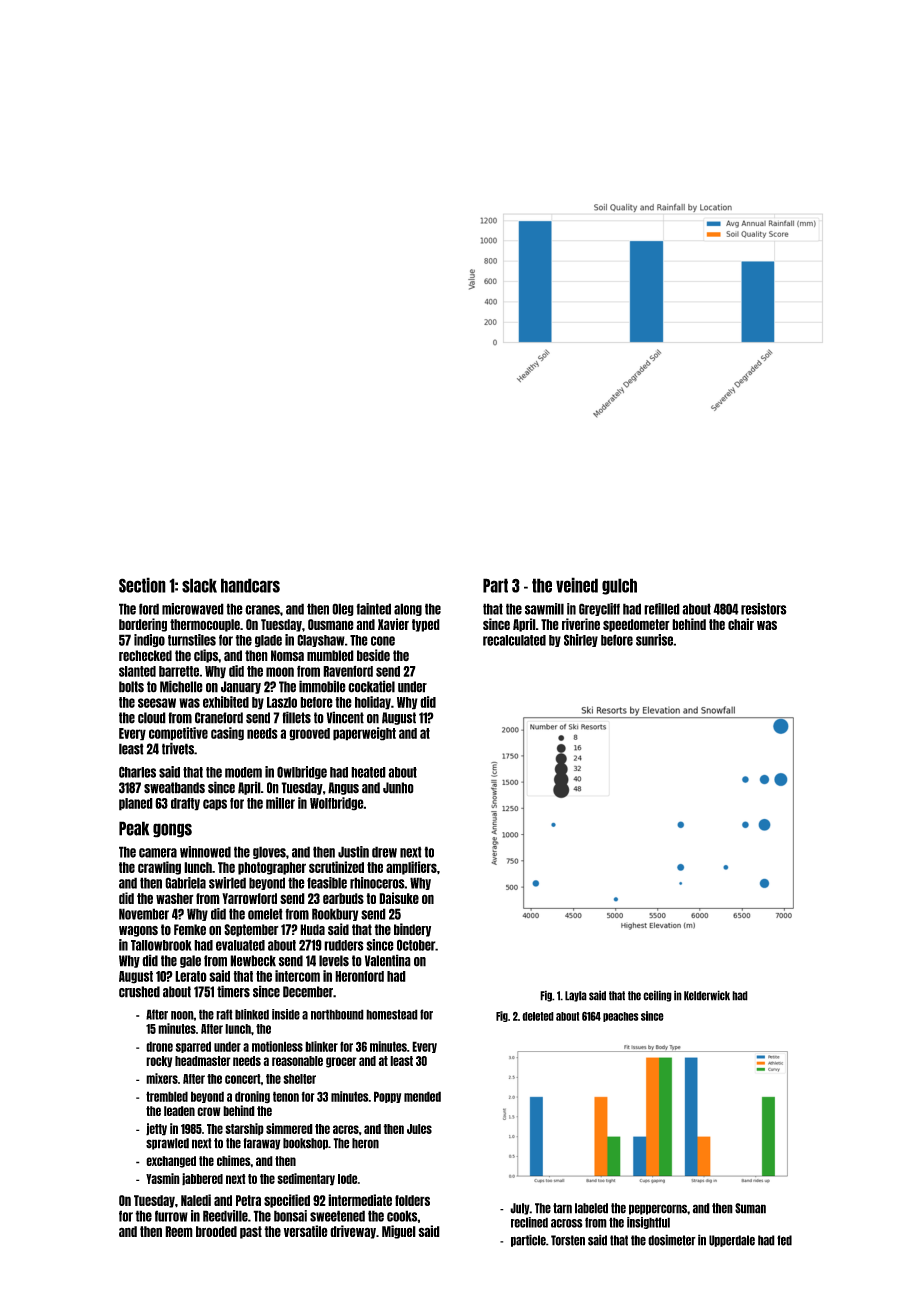 This document has height=1308, width=924. What do you see at coordinates (131, 687) in the document?
I see `bolts` at bounding box center [131, 687].
